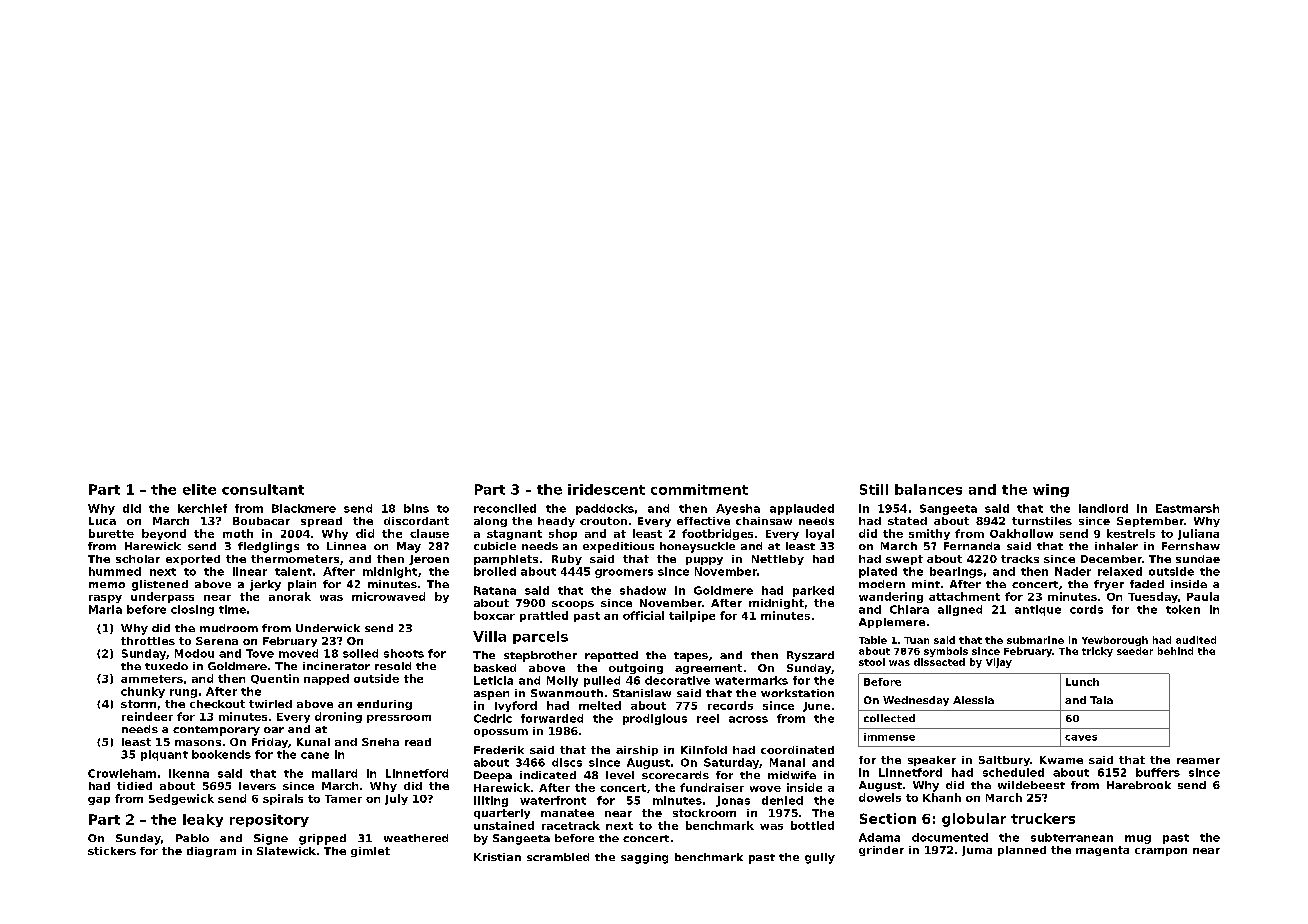 This document has width=1308, height=924. Describe the element at coordinates (199, 489) in the document. I see `elite` at that location.
